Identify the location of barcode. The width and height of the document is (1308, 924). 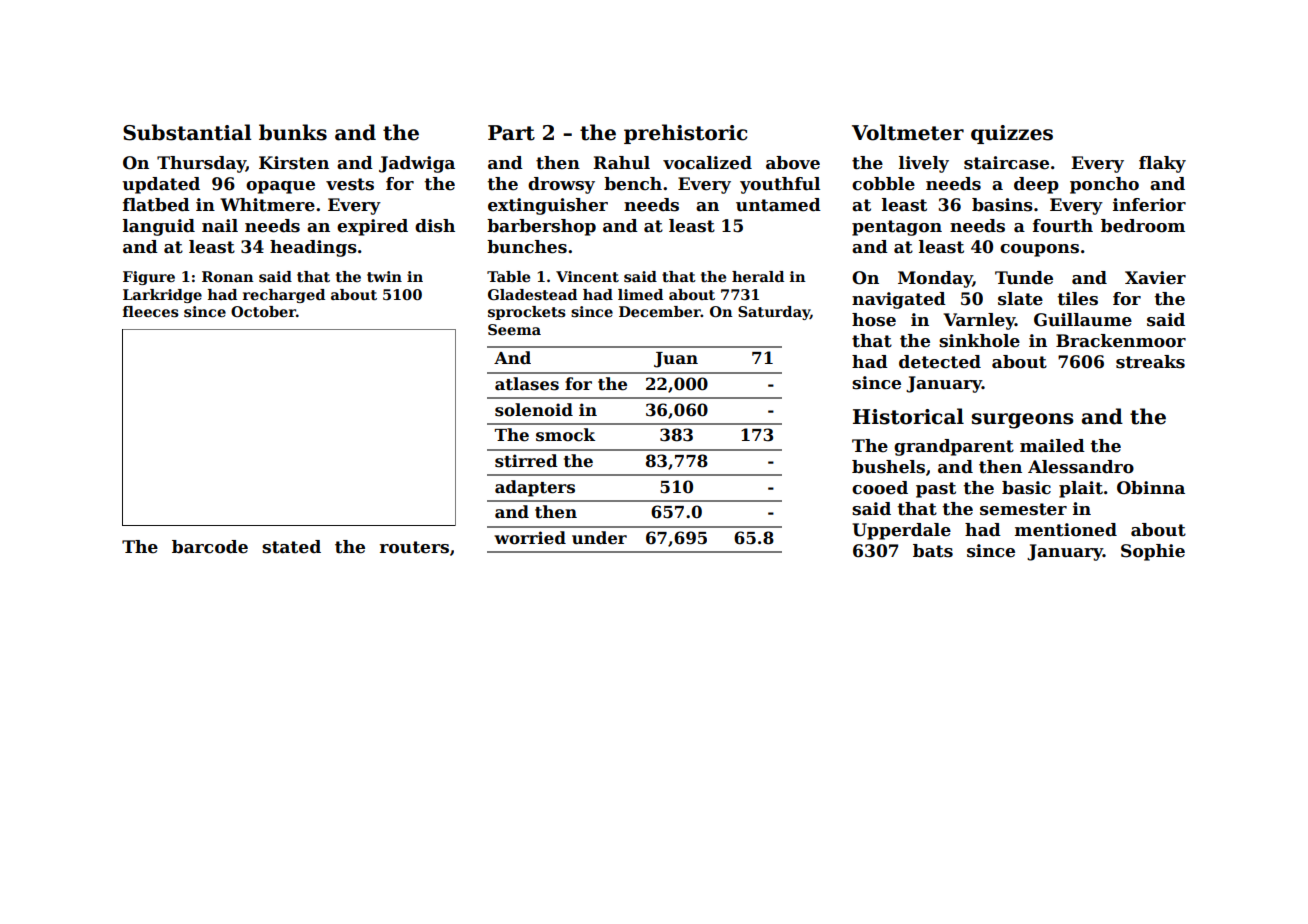
(210, 547).
